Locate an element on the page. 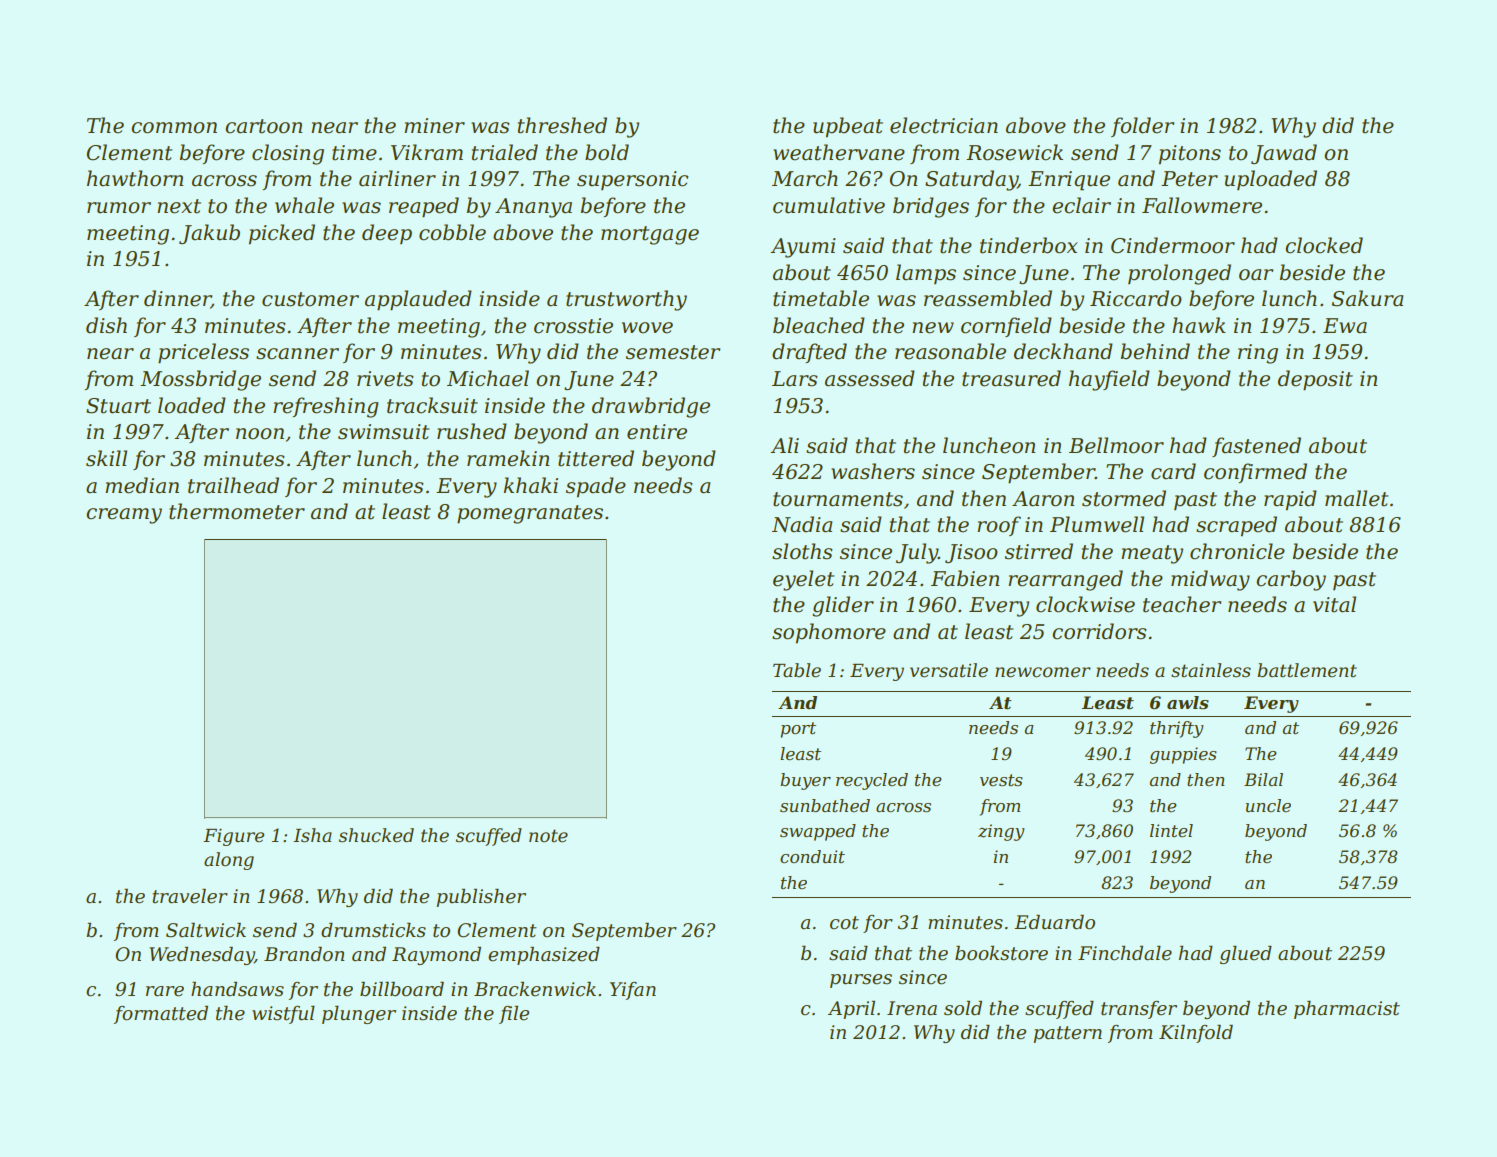  stainless is located at coordinates (1211, 670).
